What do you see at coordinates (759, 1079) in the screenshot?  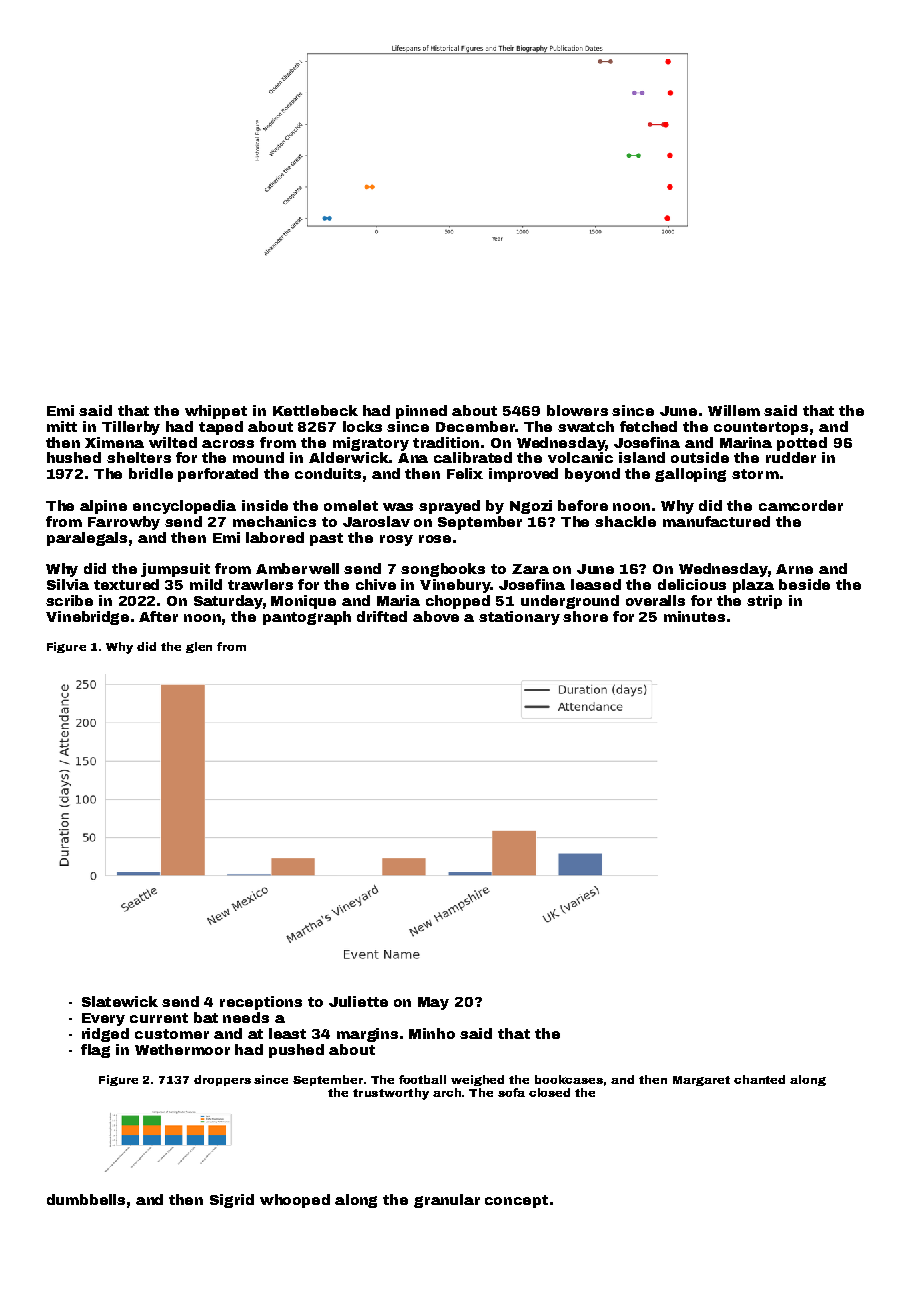 I see `chanted` at bounding box center [759, 1079].
